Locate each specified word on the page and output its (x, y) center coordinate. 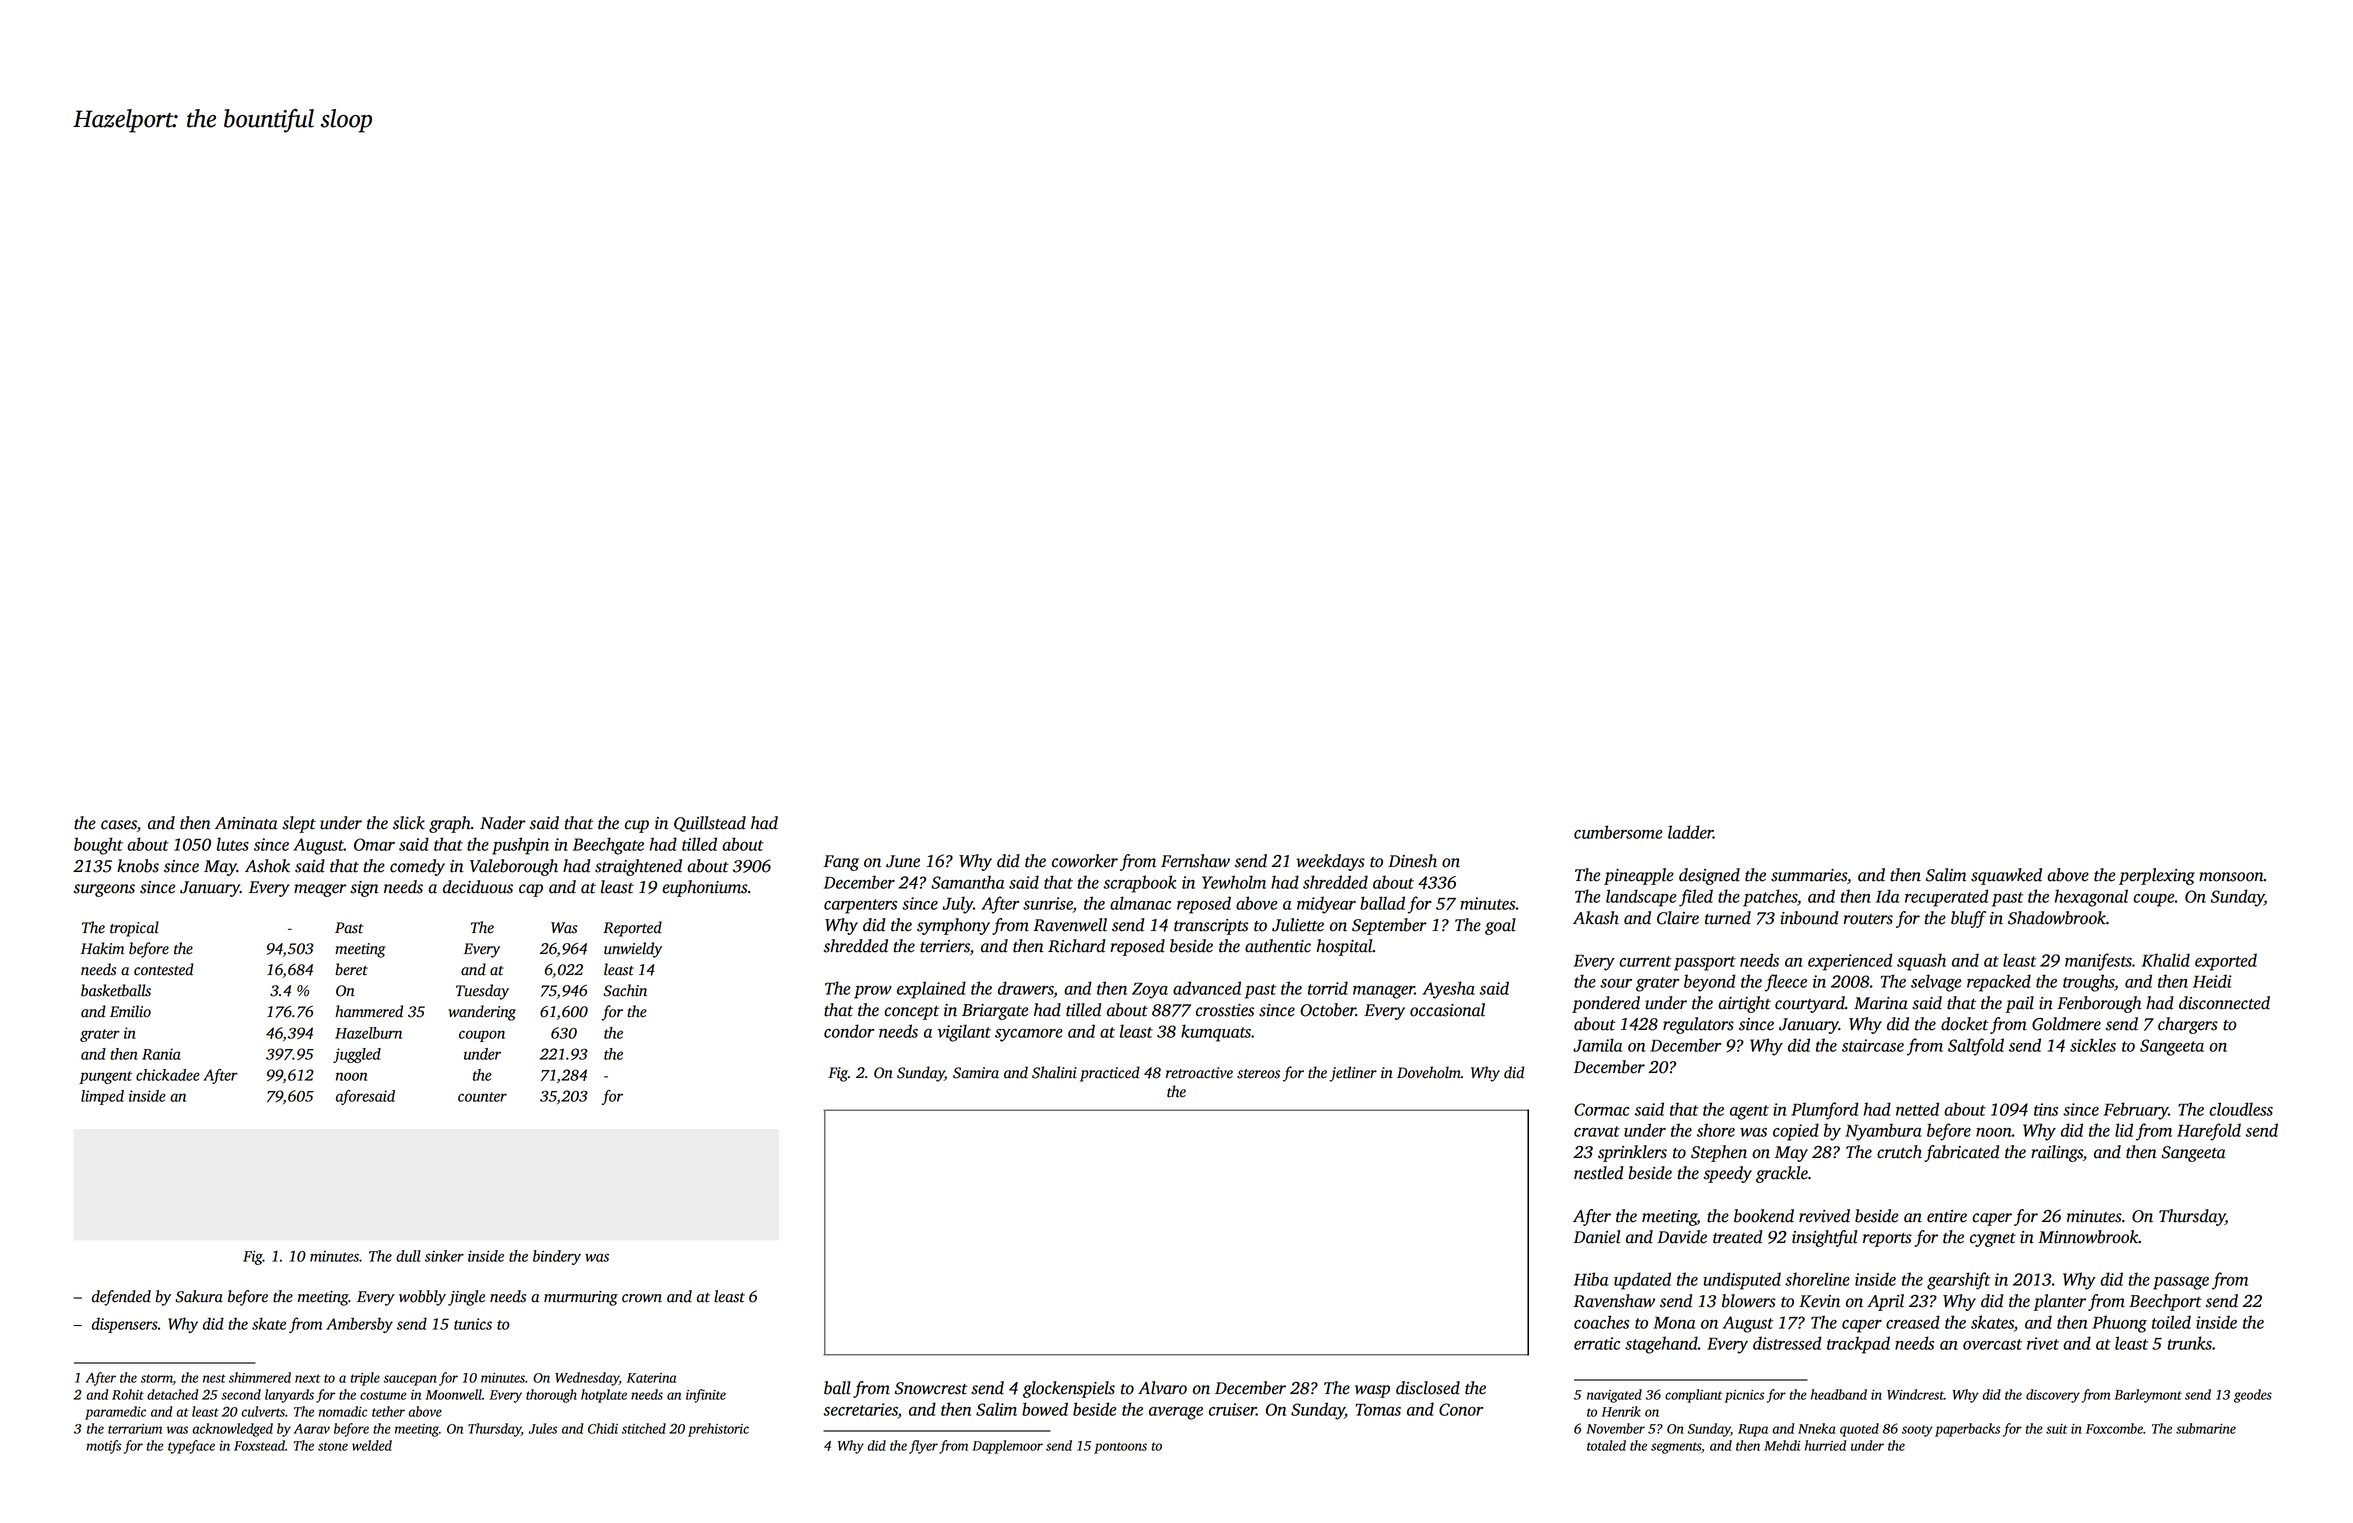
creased (1913, 1322)
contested (164, 969)
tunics (473, 1324)
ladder (1690, 832)
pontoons (1120, 1448)
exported (2226, 962)
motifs (103, 1447)
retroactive (1199, 1073)
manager (1384, 992)
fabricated (1961, 1153)
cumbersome (1618, 832)
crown (642, 1298)
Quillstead (710, 824)
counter (482, 1097)
